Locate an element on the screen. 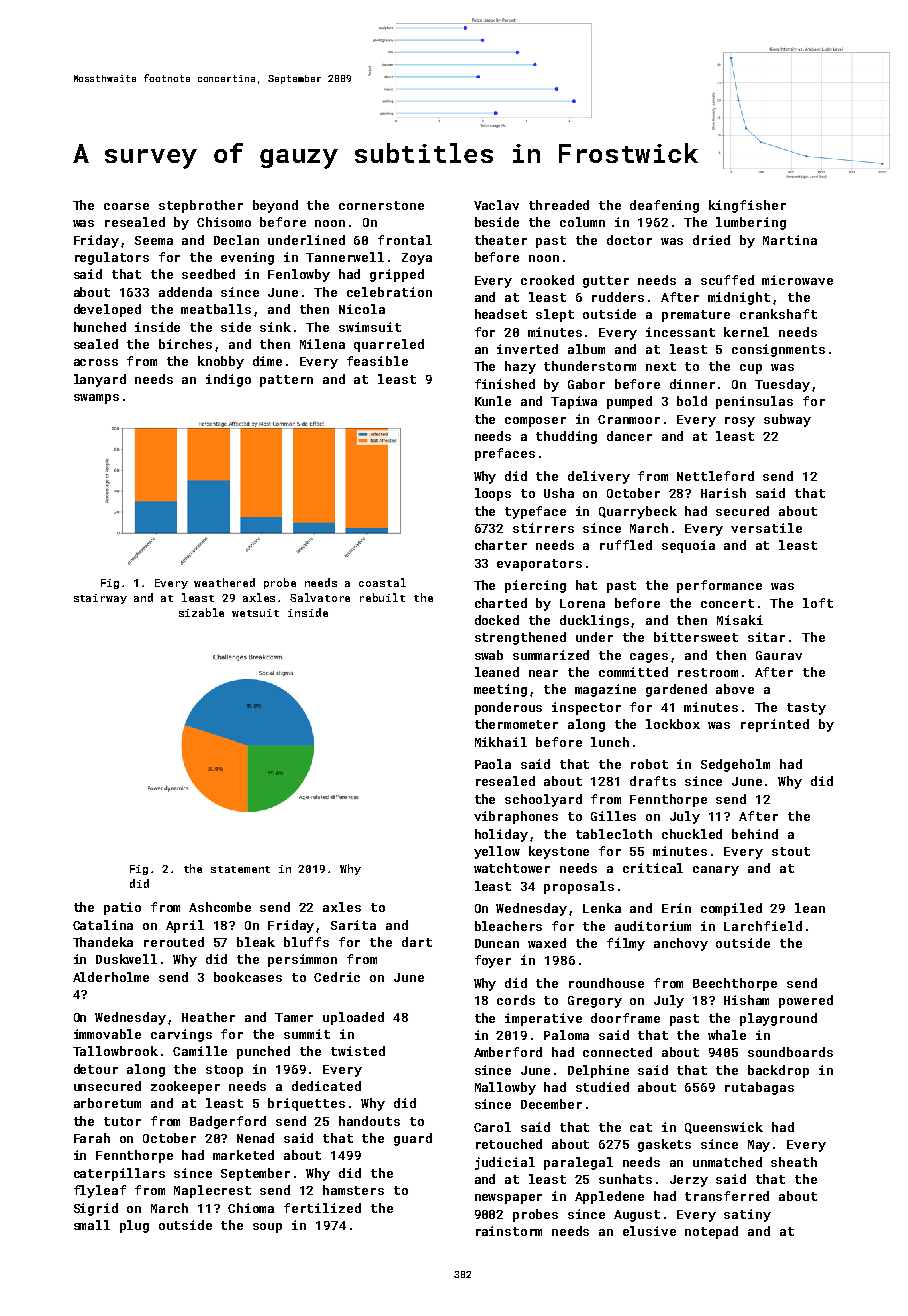 This screenshot has width=908, height=1316. gripped is located at coordinates (397, 275).
